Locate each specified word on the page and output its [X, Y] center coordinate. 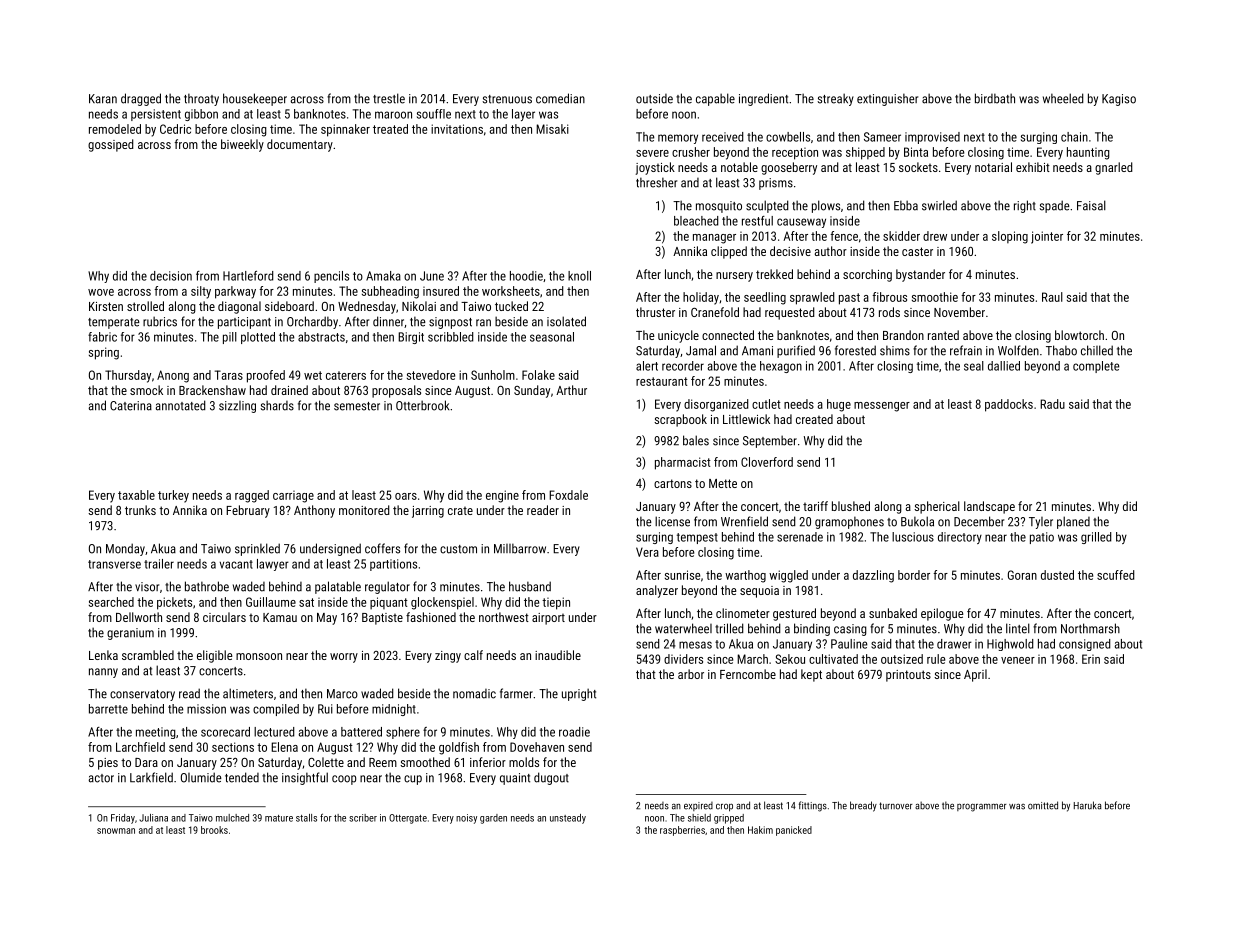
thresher [656, 182]
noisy [466, 819]
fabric [102, 337]
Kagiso [1119, 100]
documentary [300, 145]
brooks [214, 830]
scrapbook [680, 420]
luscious [913, 537]
